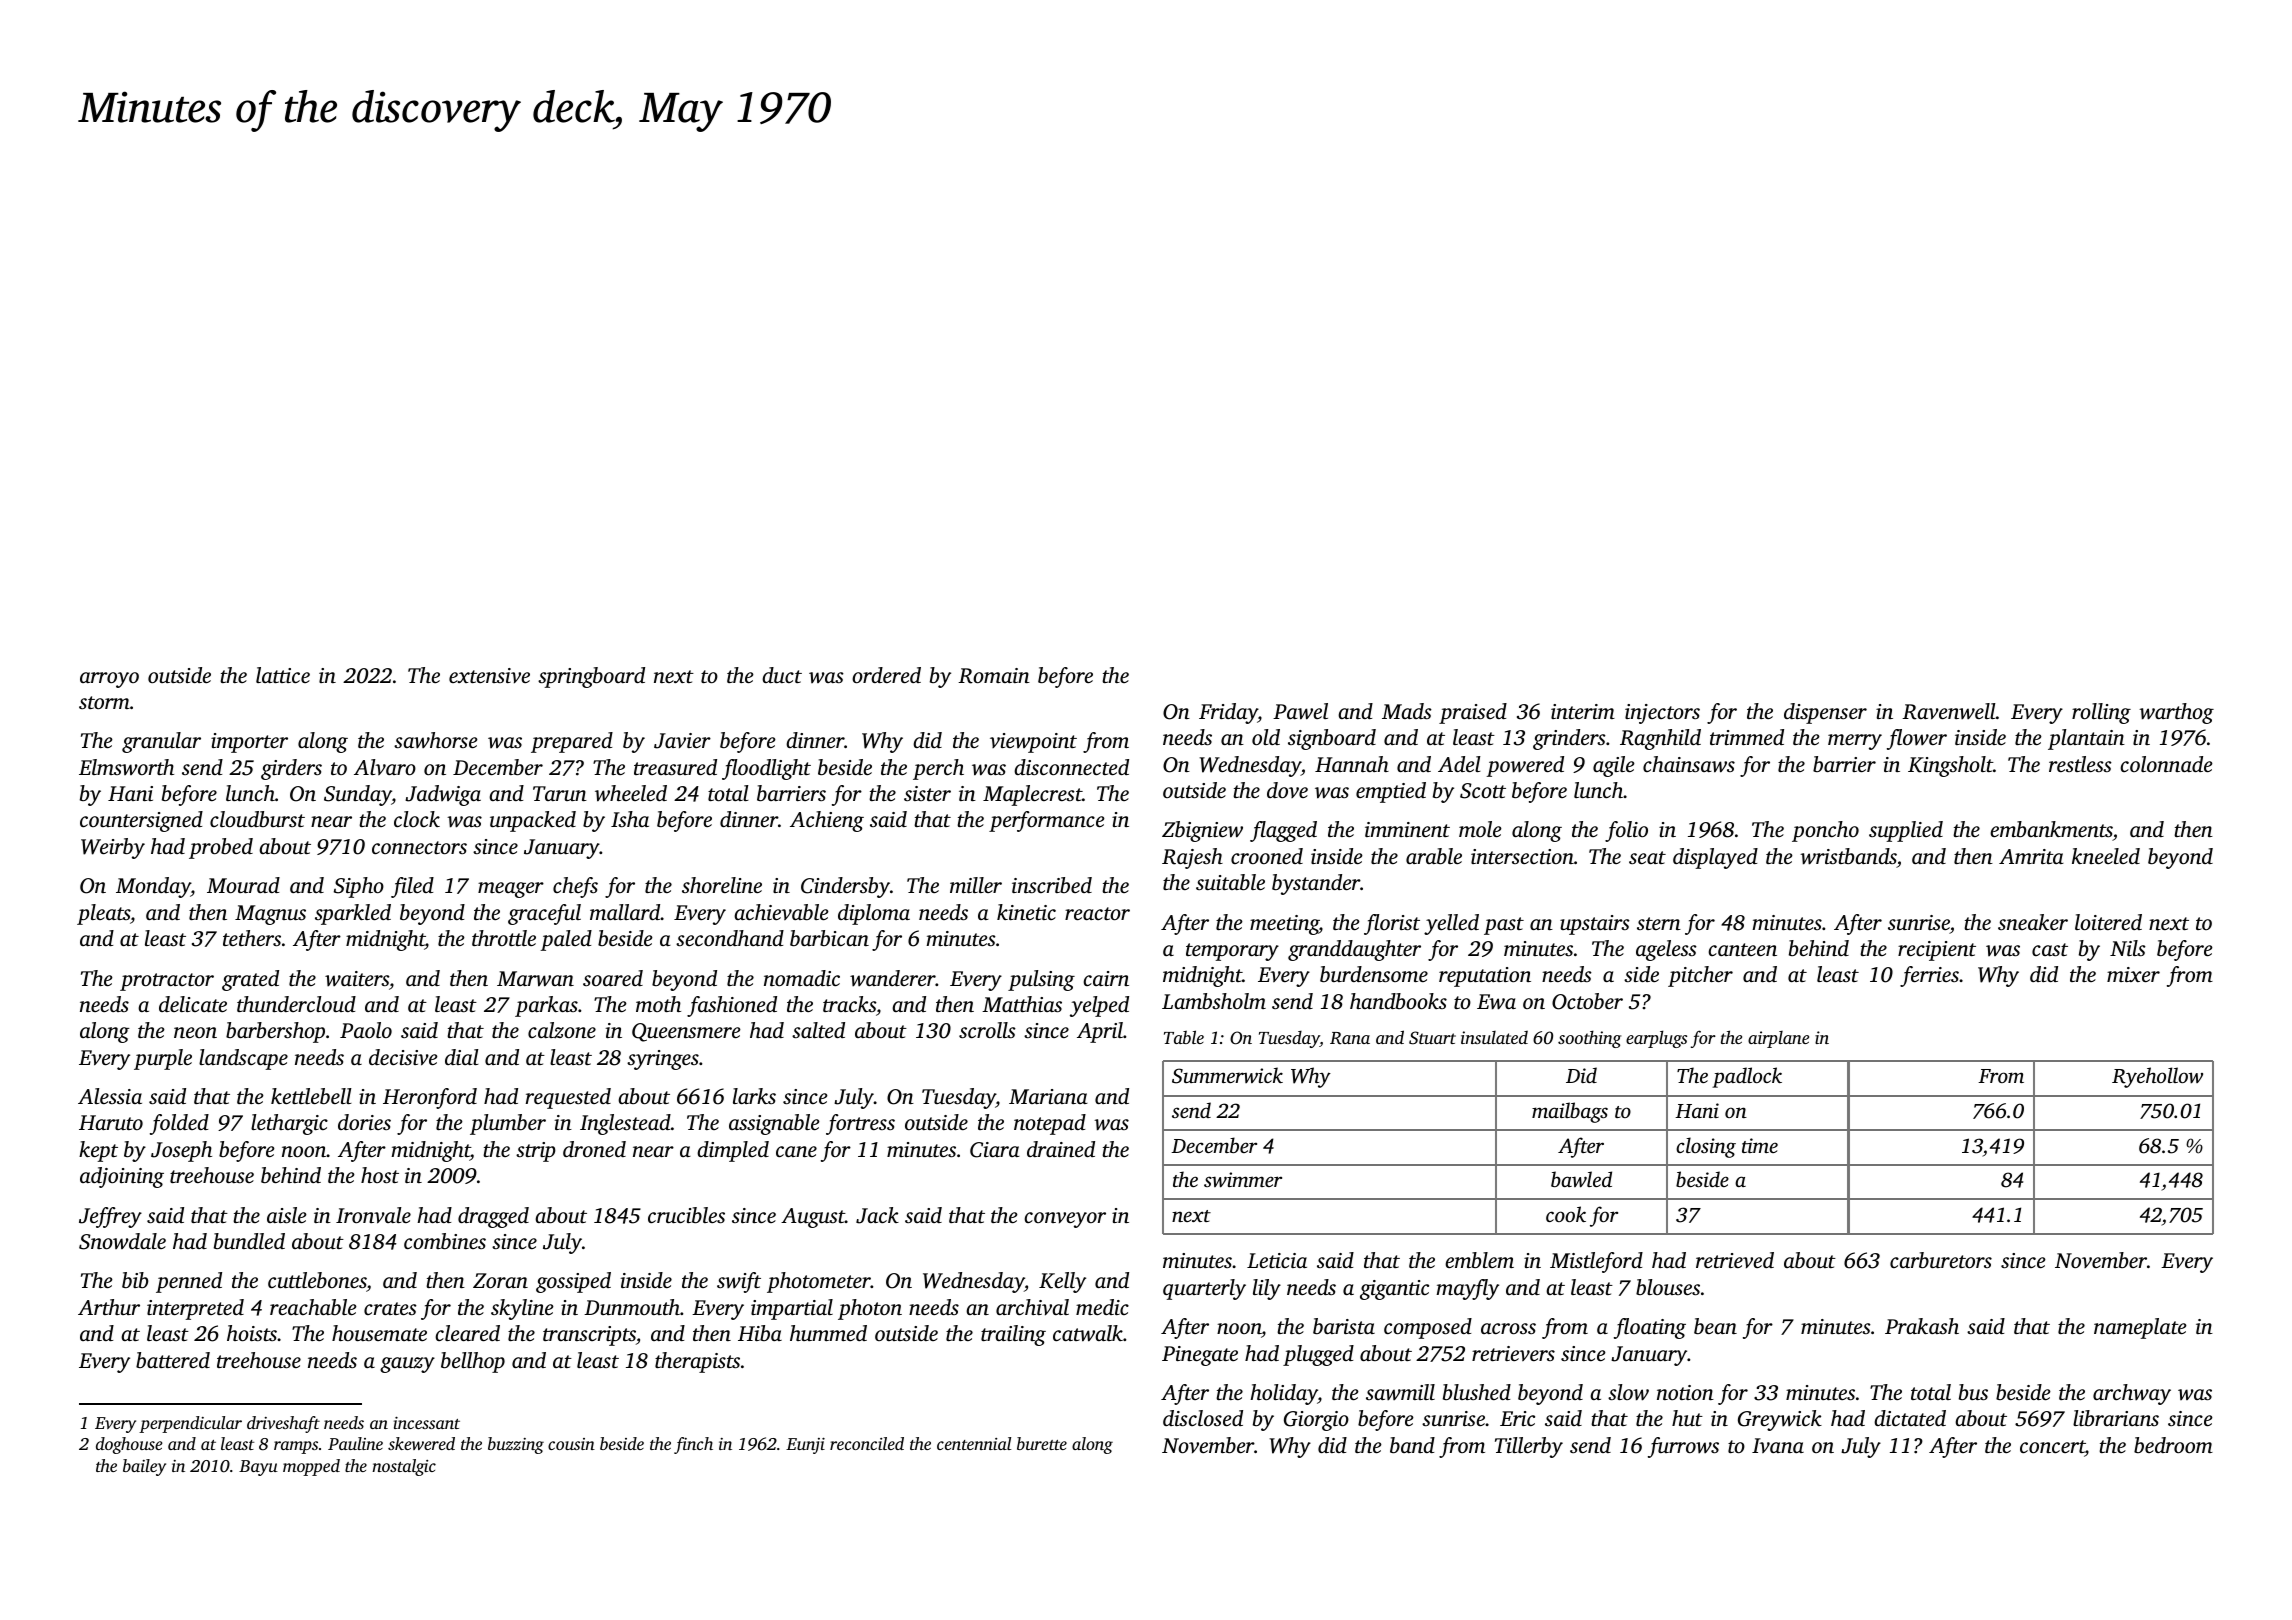 This screenshot has width=2292, height=1620. Describe the element at coordinates (2051, 831) in the screenshot. I see `embankments` at that location.
